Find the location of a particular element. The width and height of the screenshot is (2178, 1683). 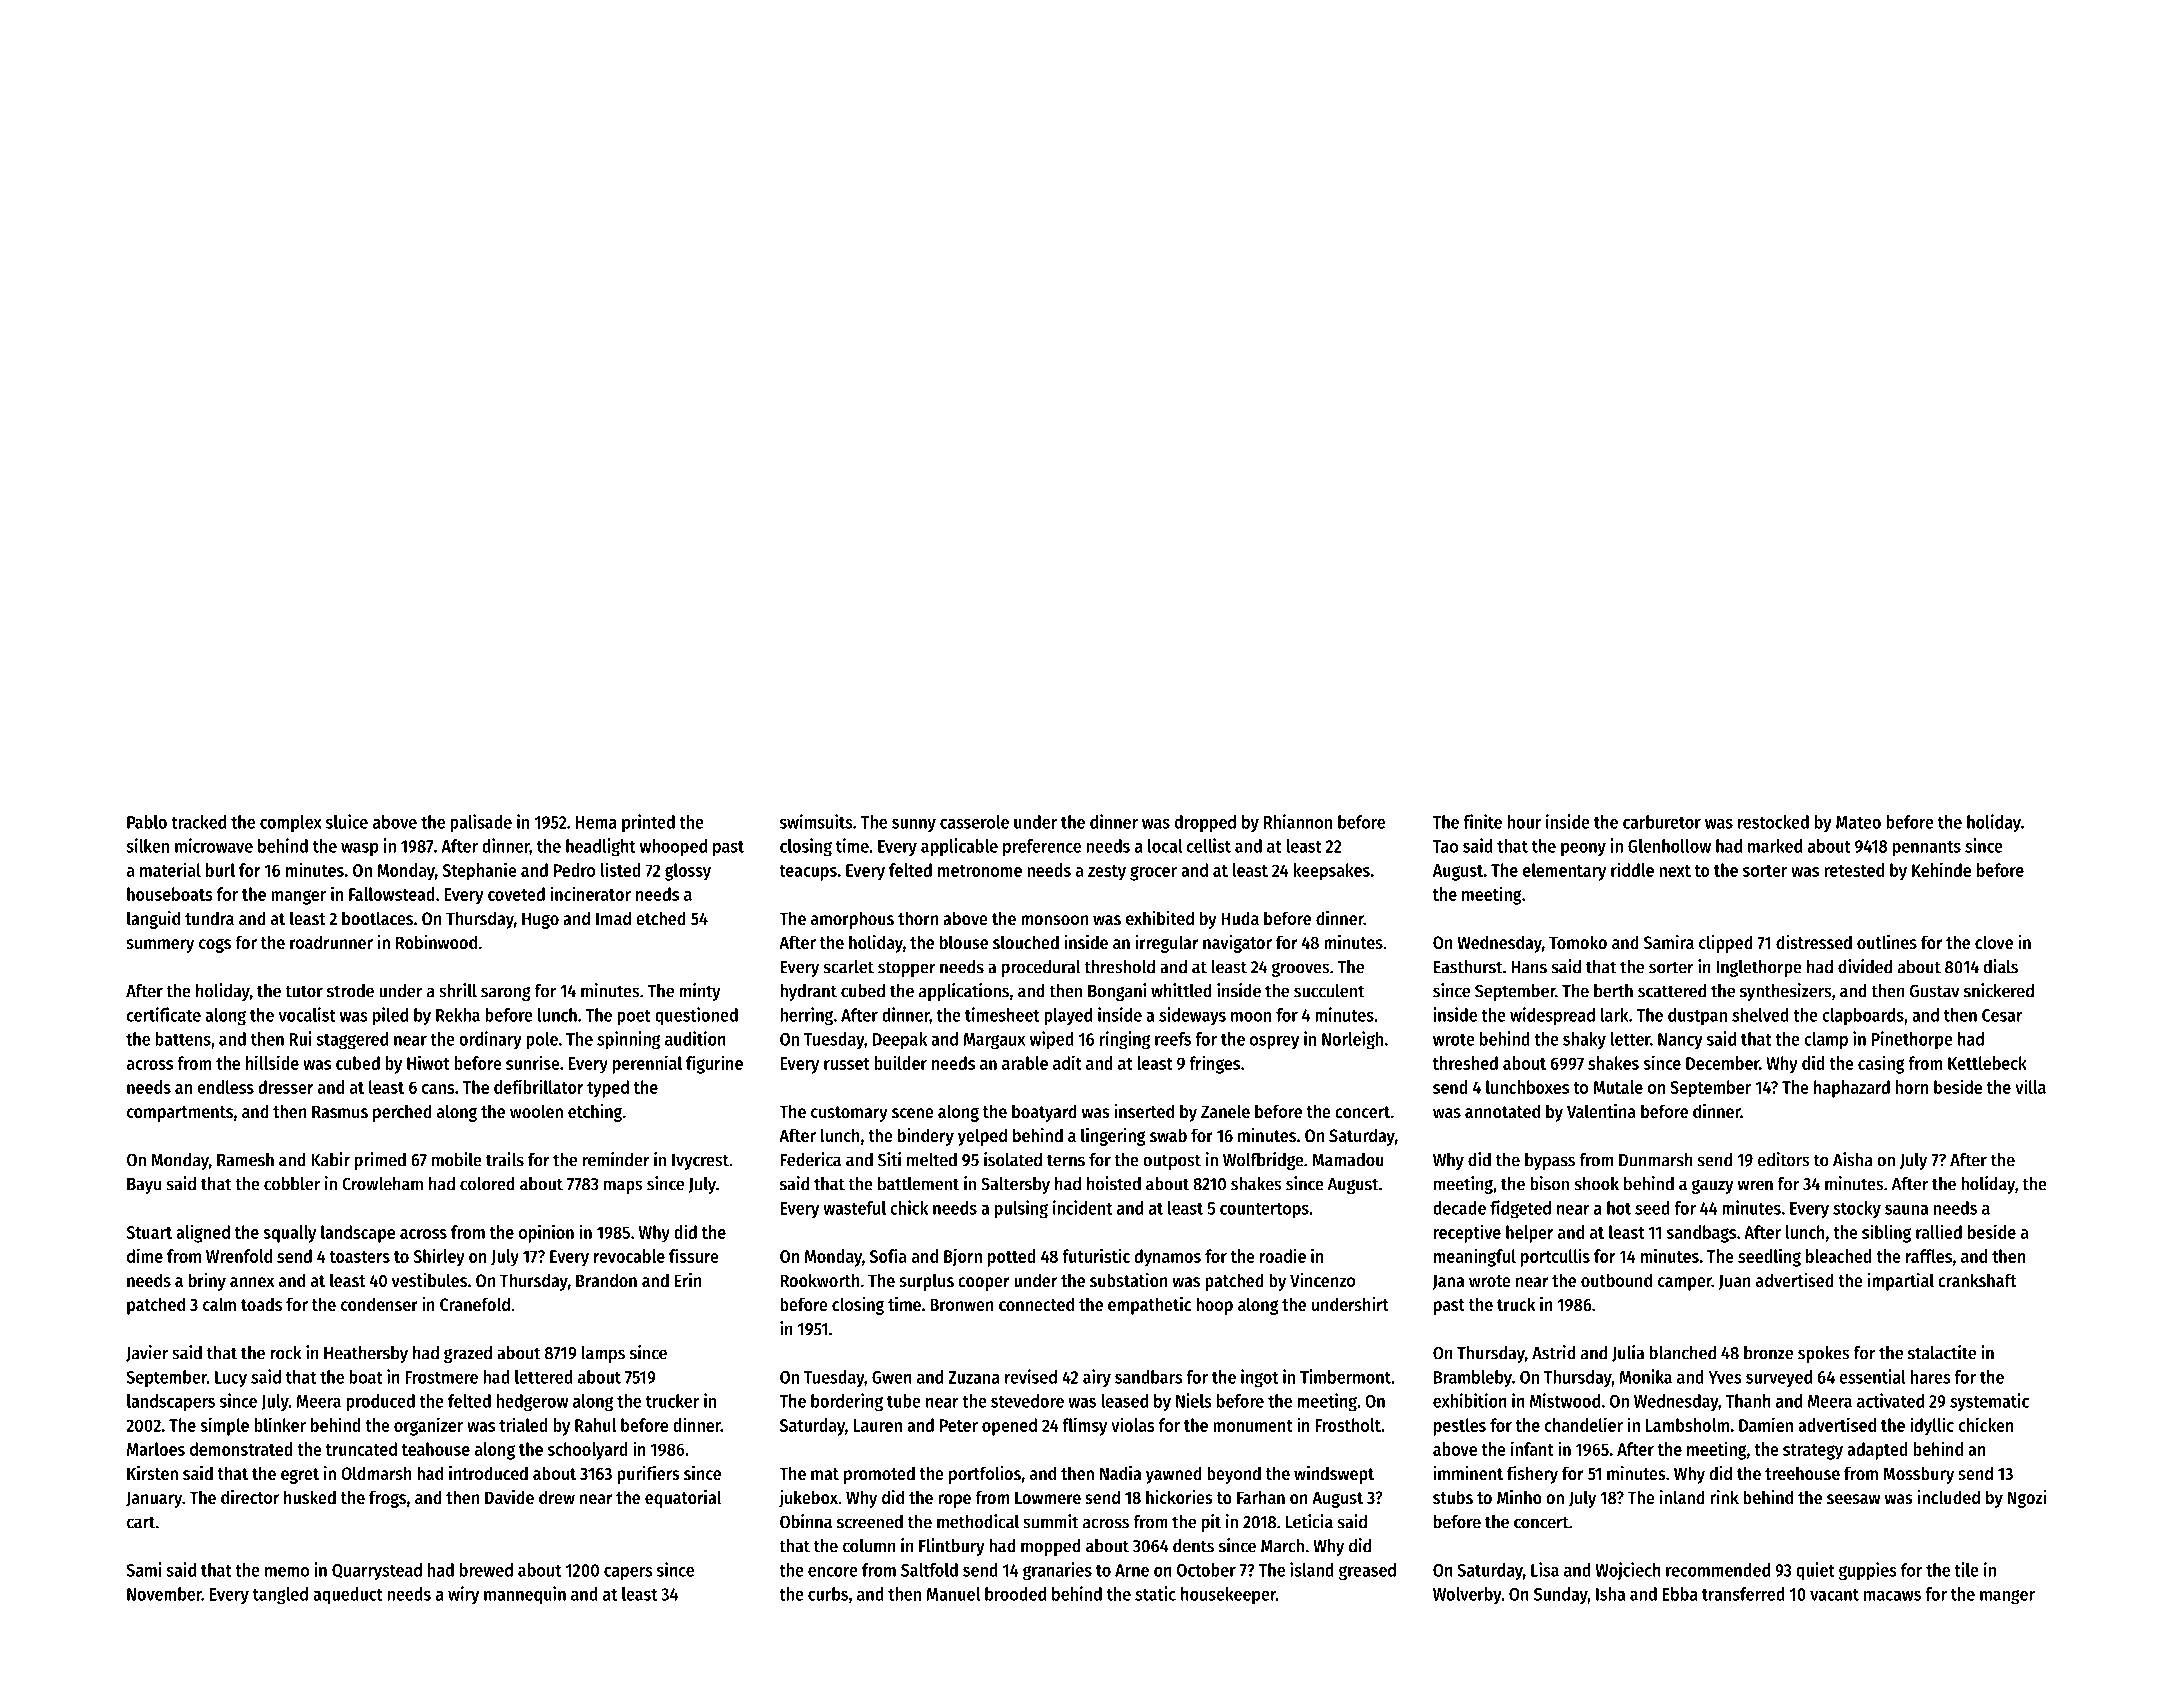

cart is located at coordinates (141, 1522).
